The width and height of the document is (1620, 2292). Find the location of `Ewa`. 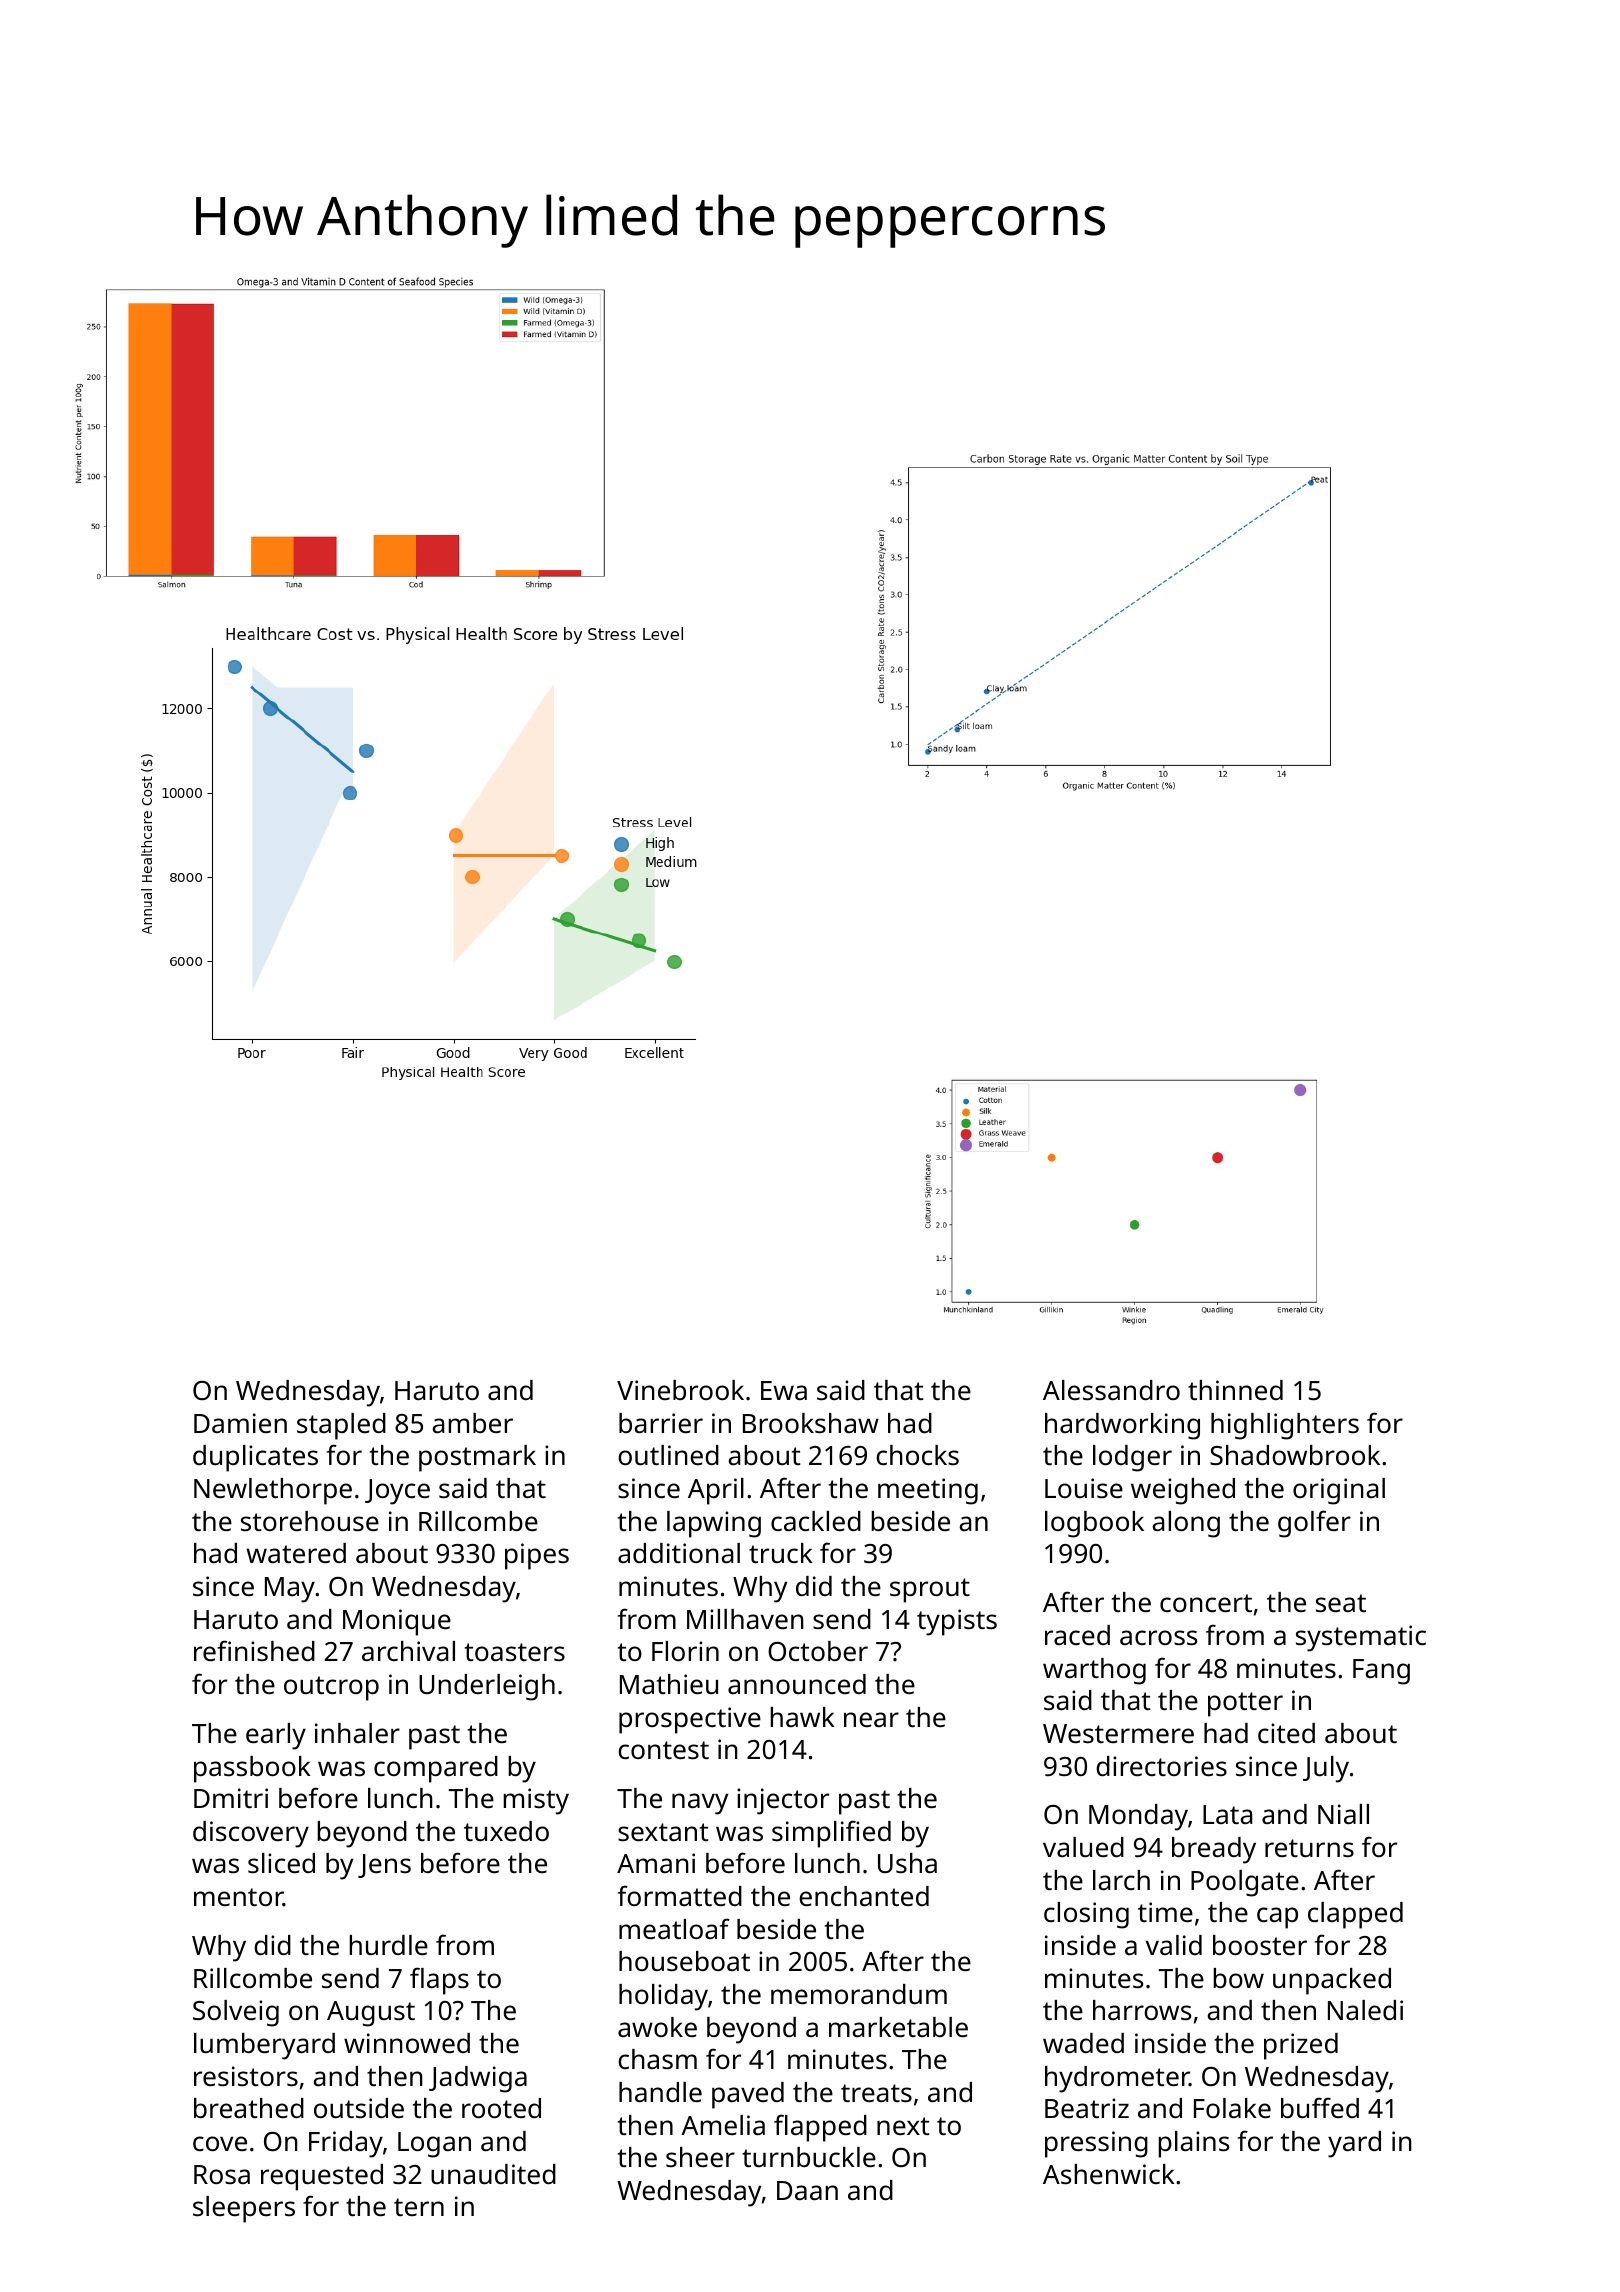

Ewa is located at coordinates (784, 1390).
